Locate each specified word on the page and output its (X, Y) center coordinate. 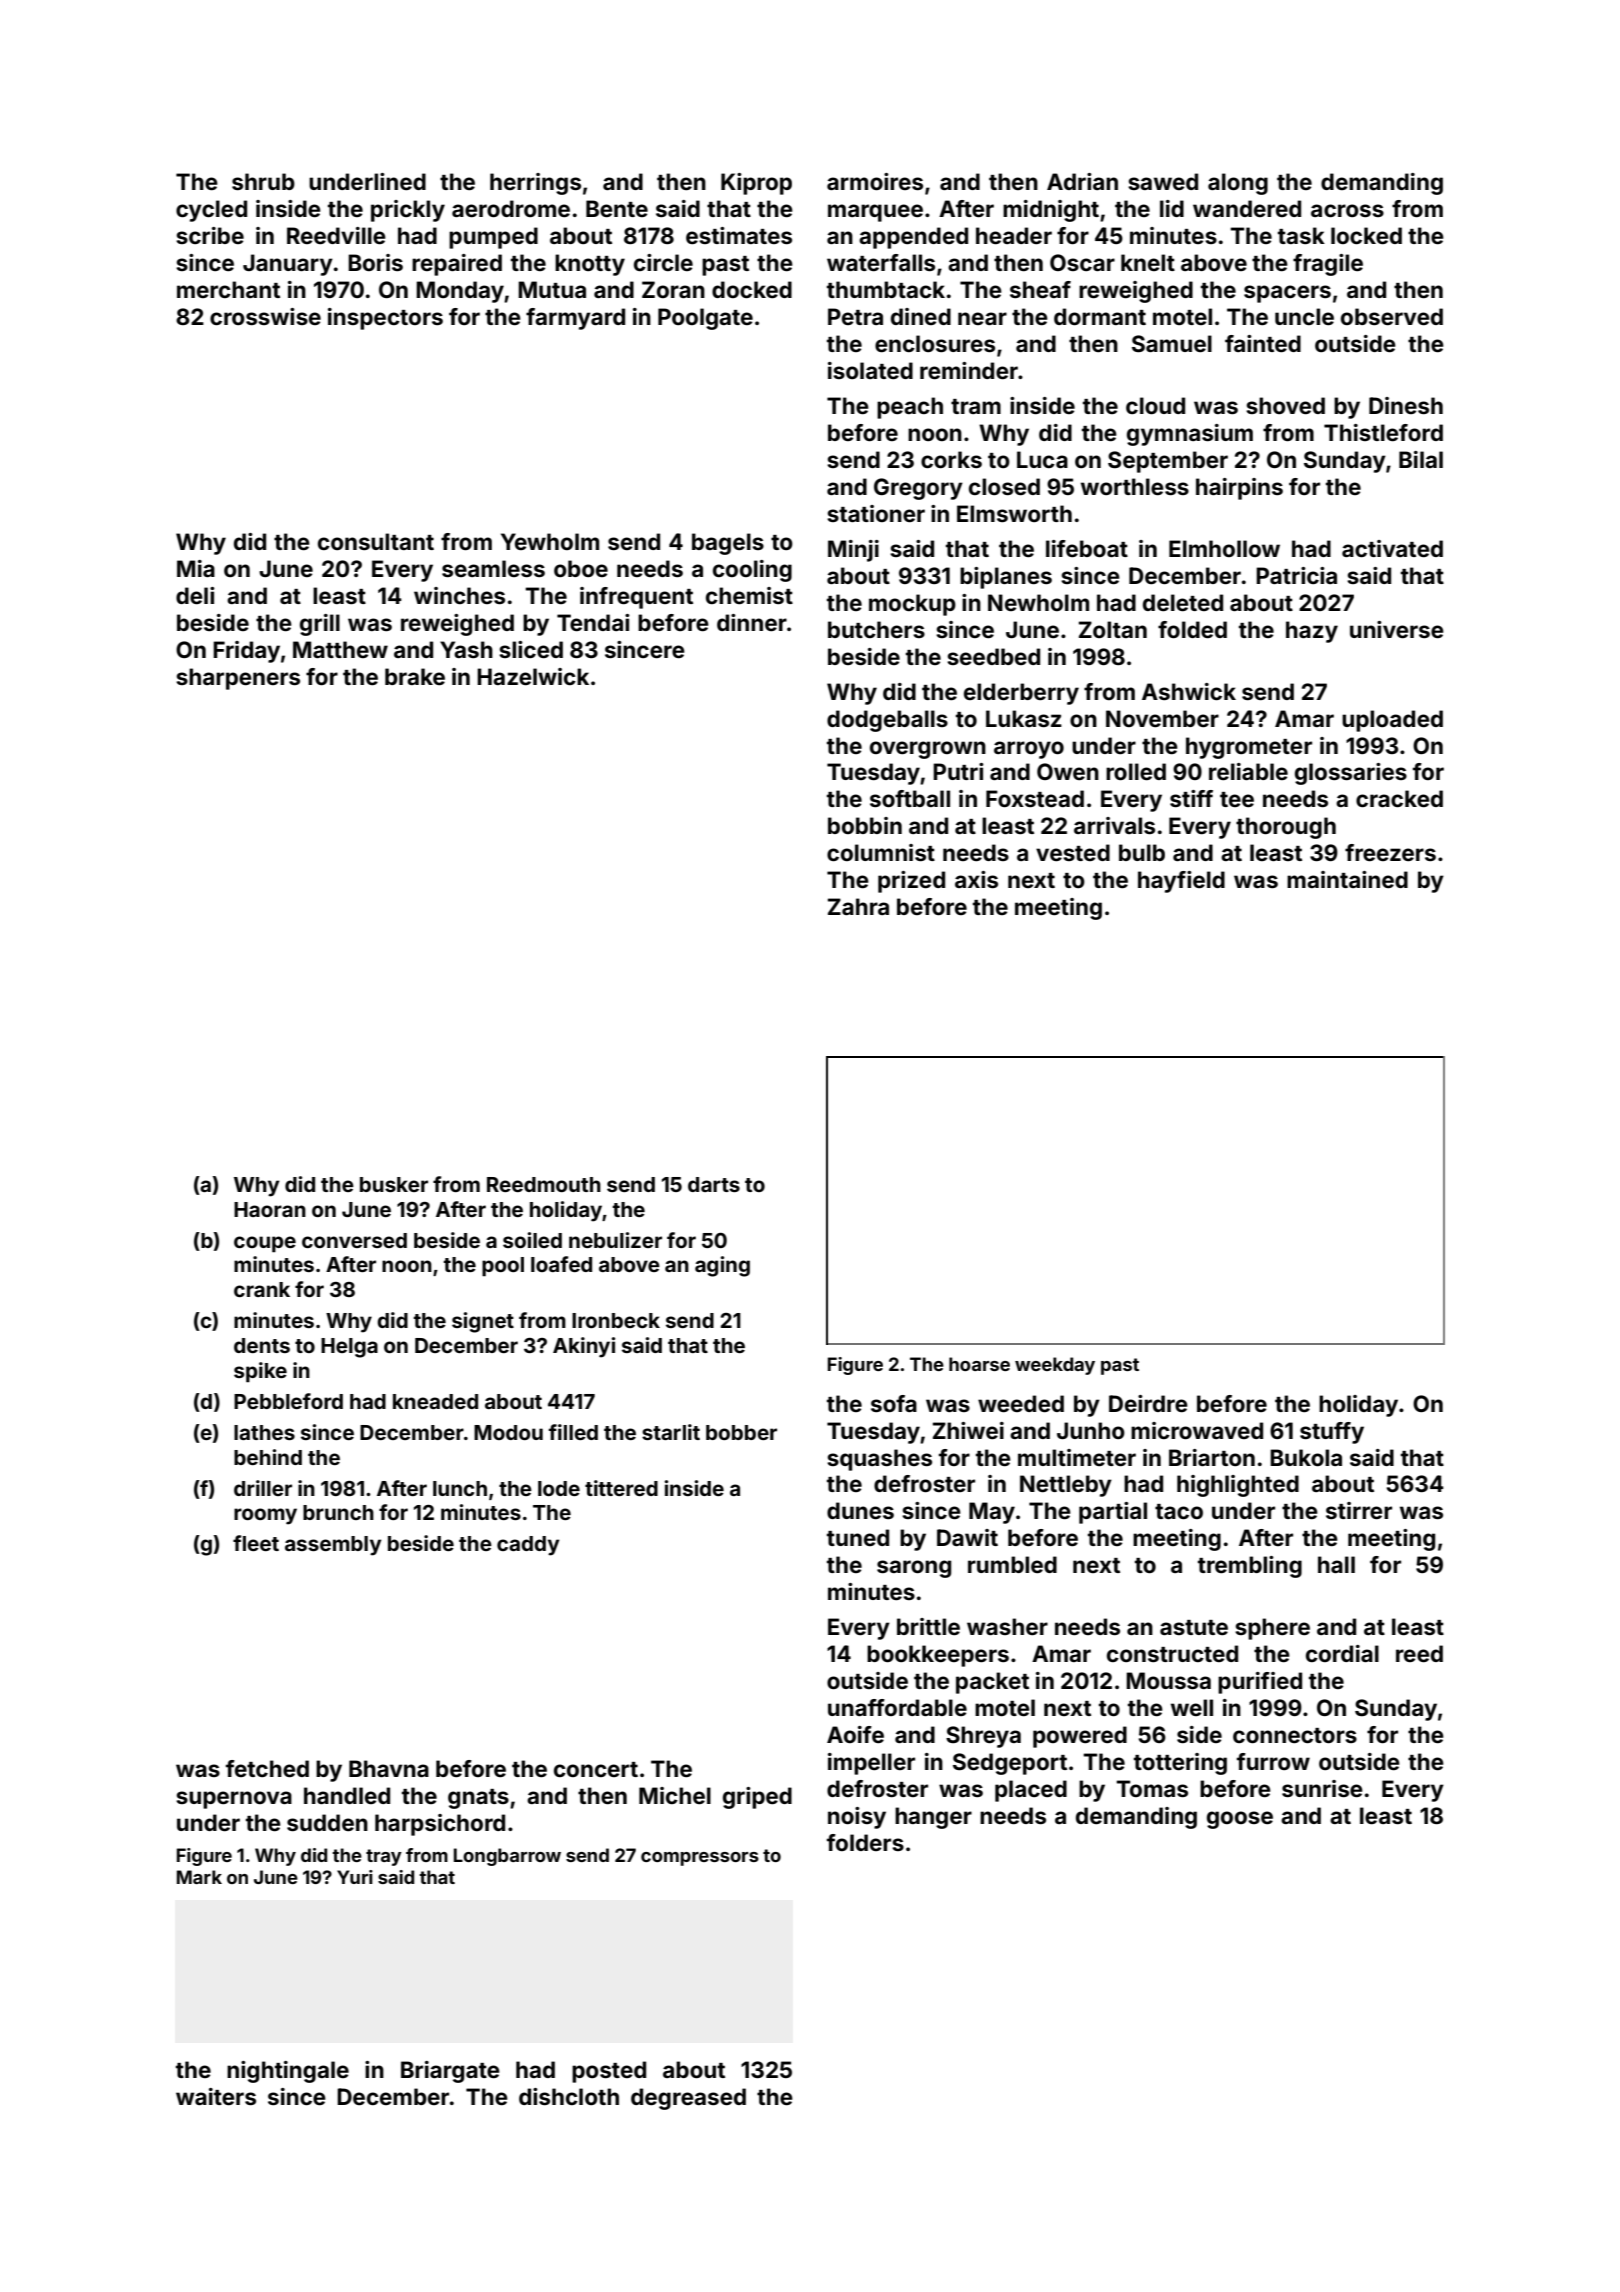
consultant (376, 541)
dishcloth (569, 2096)
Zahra (858, 906)
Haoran (270, 1209)
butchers (876, 629)
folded (1192, 629)
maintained (1347, 879)
